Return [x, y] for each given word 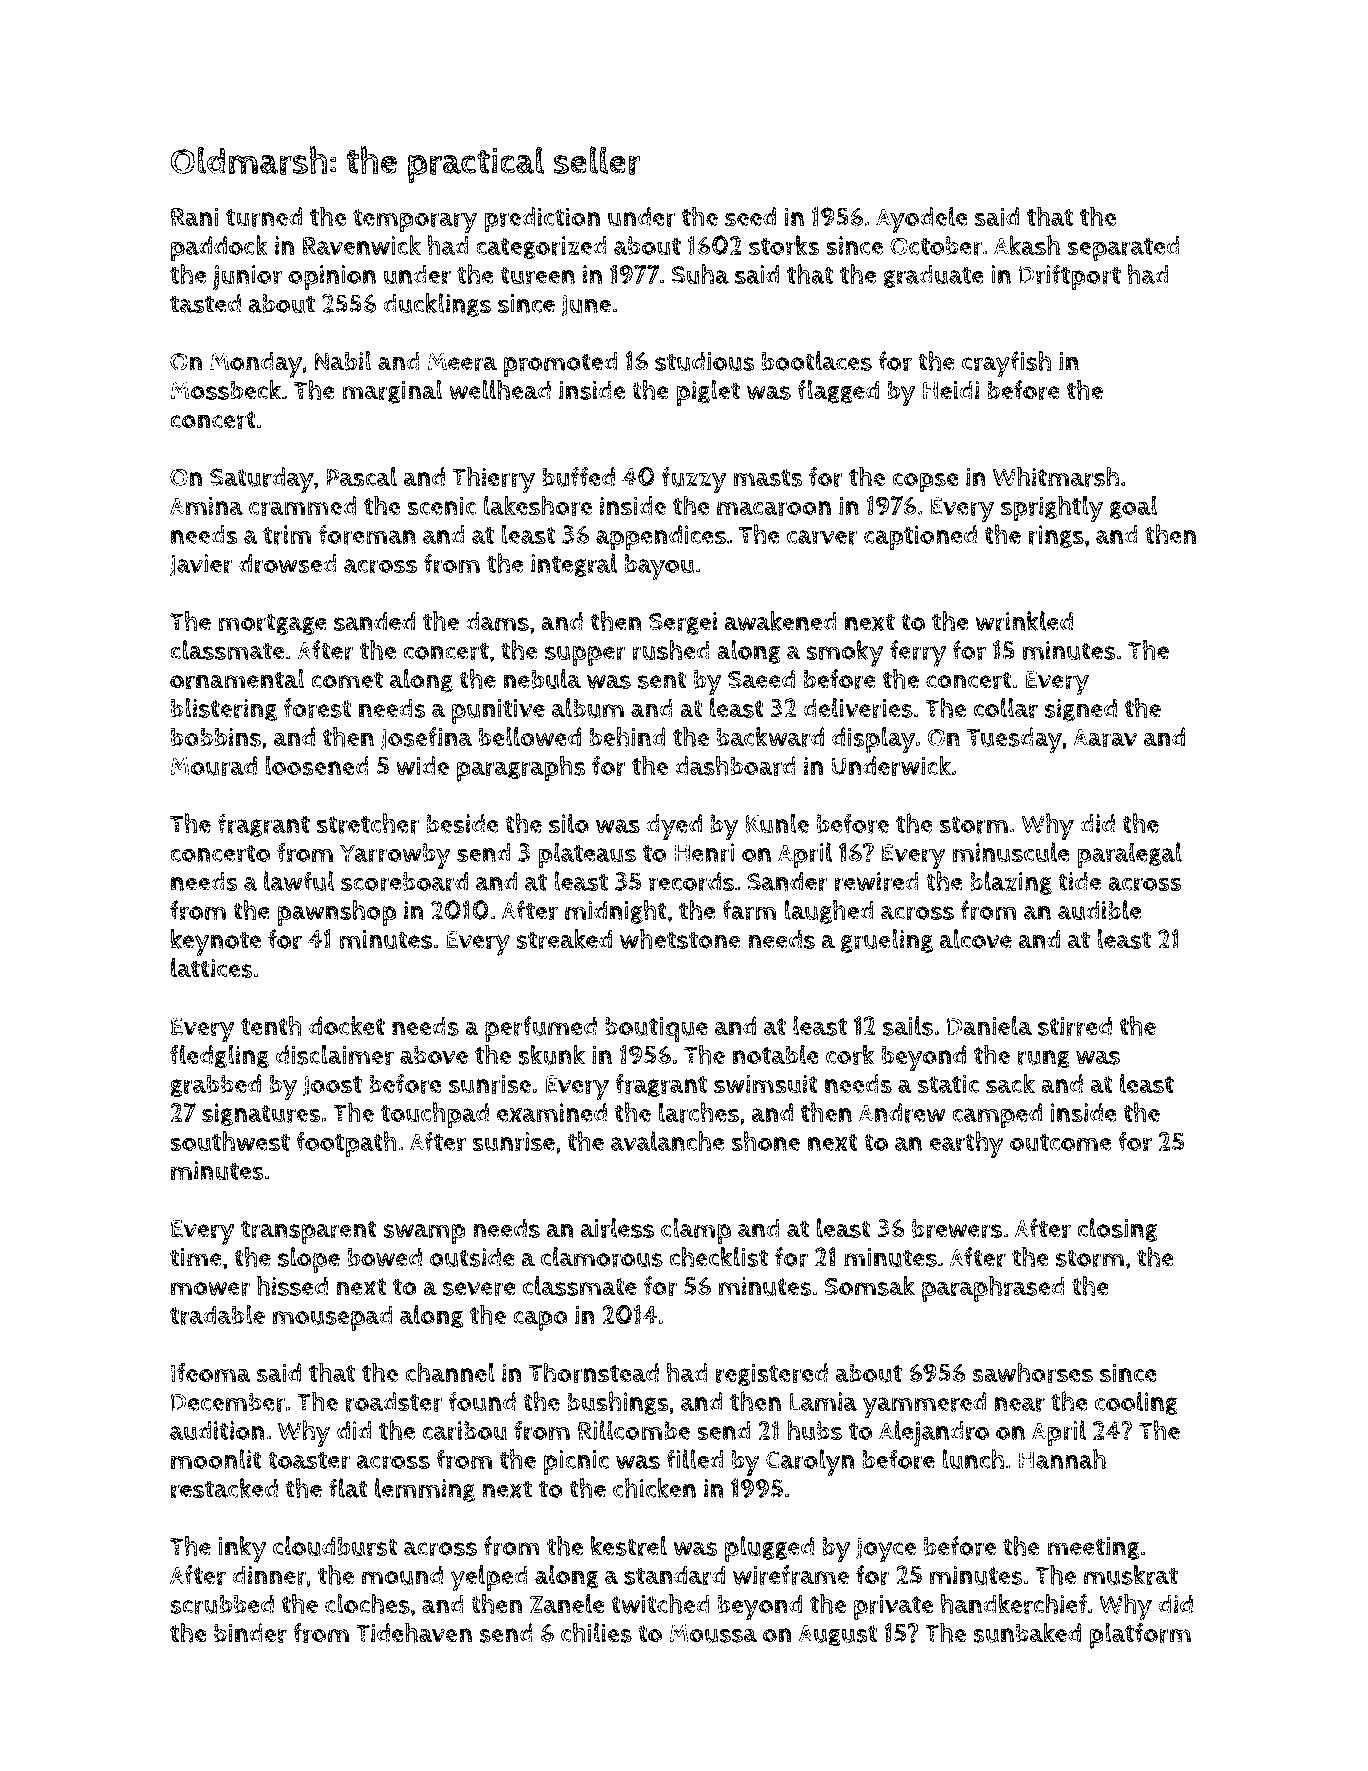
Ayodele [922, 219]
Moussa [713, 1633]
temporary [415, 221]
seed [750, 217]
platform [1140, 1636]
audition [217, 1431]
